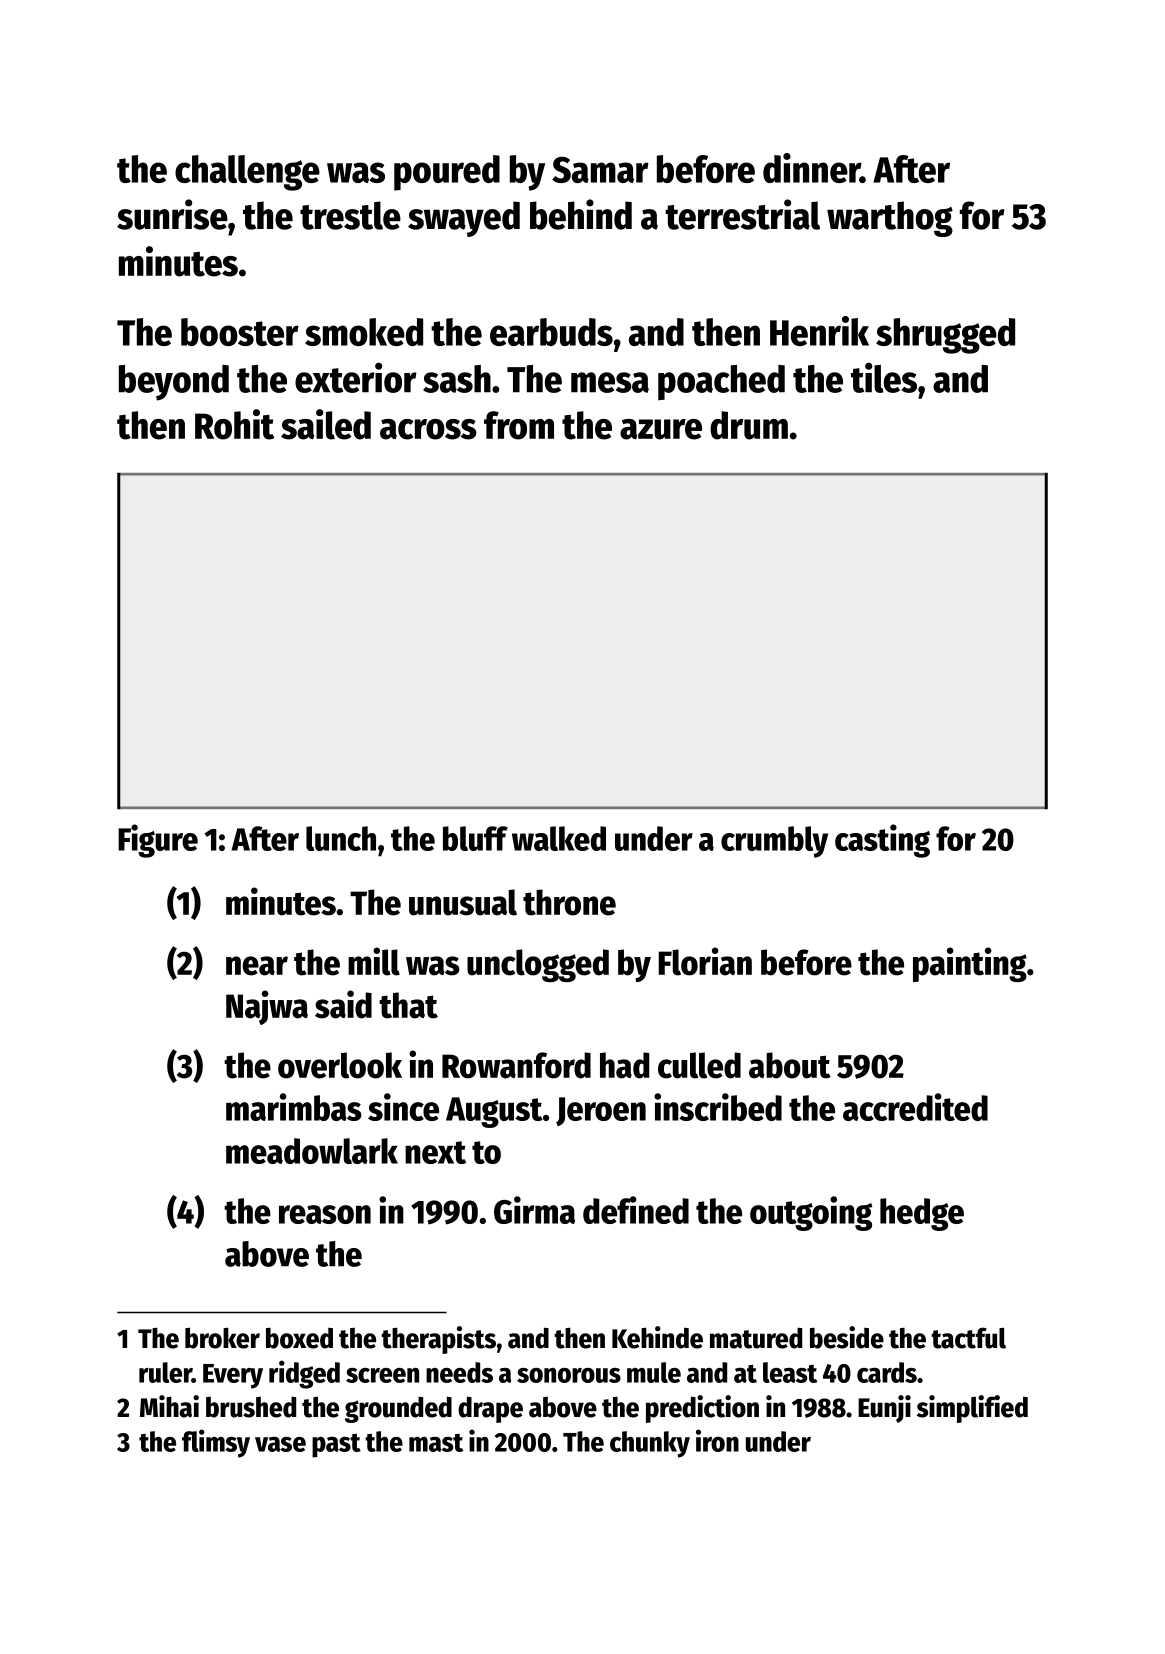 Image resolution: width=1165 pixels, height=1654 pixels. What do you see at coordinates (158, 841) in the screenshot?
I see `Figure` at bounding box center [158, 841].
